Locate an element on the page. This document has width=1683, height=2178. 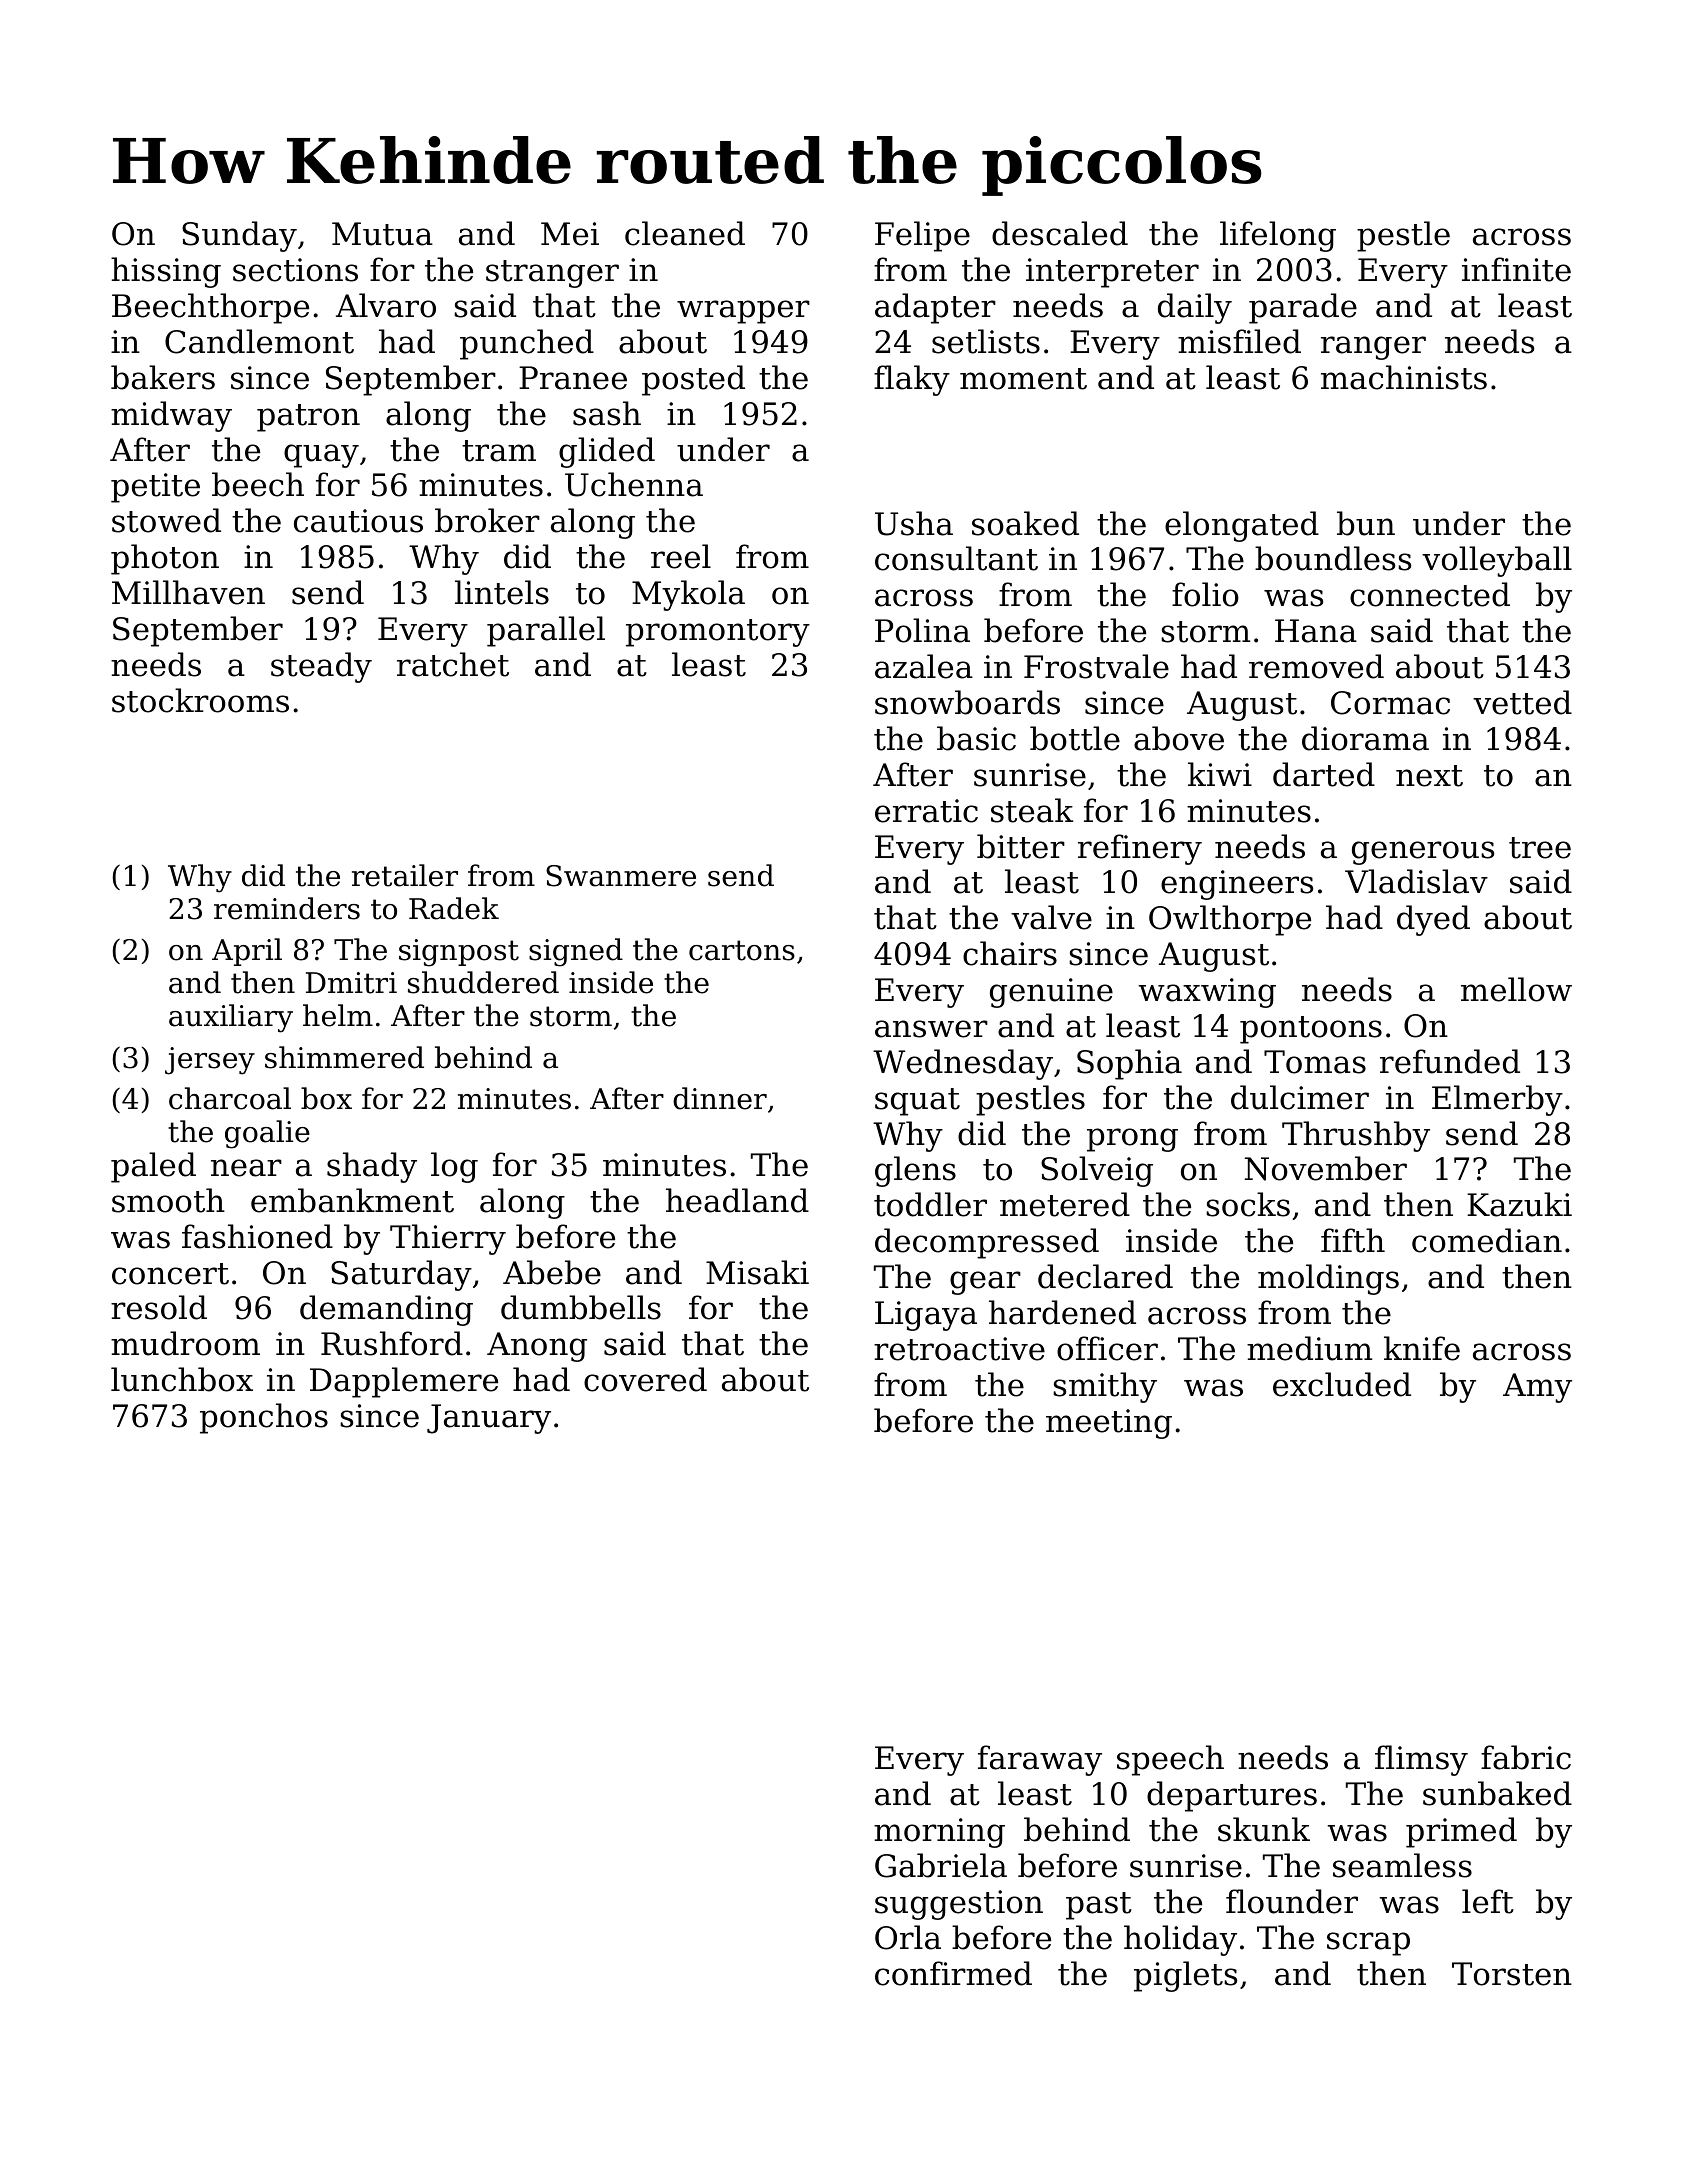
piglets is located at coordinates (1185, 1976).
